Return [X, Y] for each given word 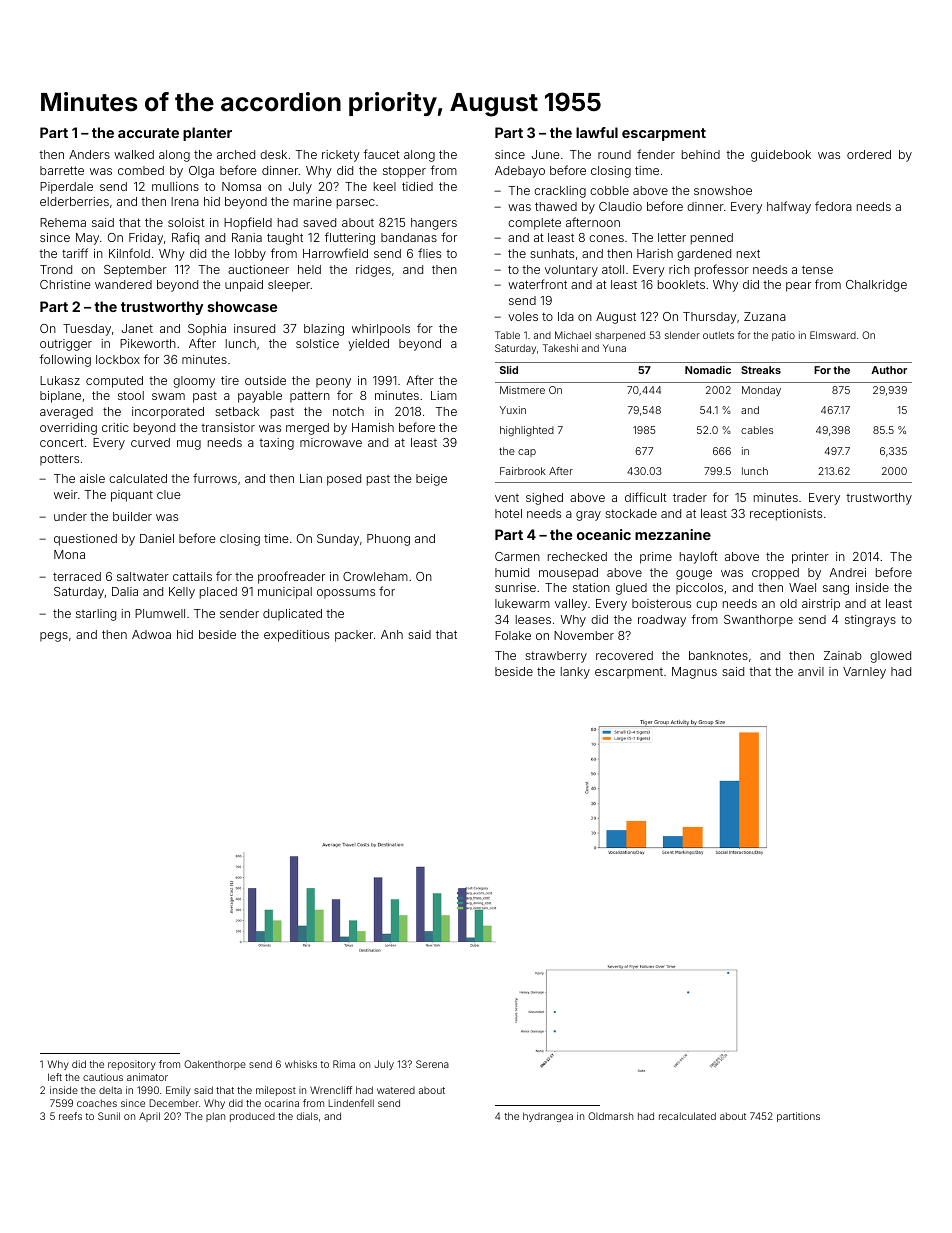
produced [252, 1117]
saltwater [143, 576]
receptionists [786, 515]
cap [527, 453]
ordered [869, 154]
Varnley [864, 673]
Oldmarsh [610, 1116]
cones [606, 238]
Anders [89, 154]
